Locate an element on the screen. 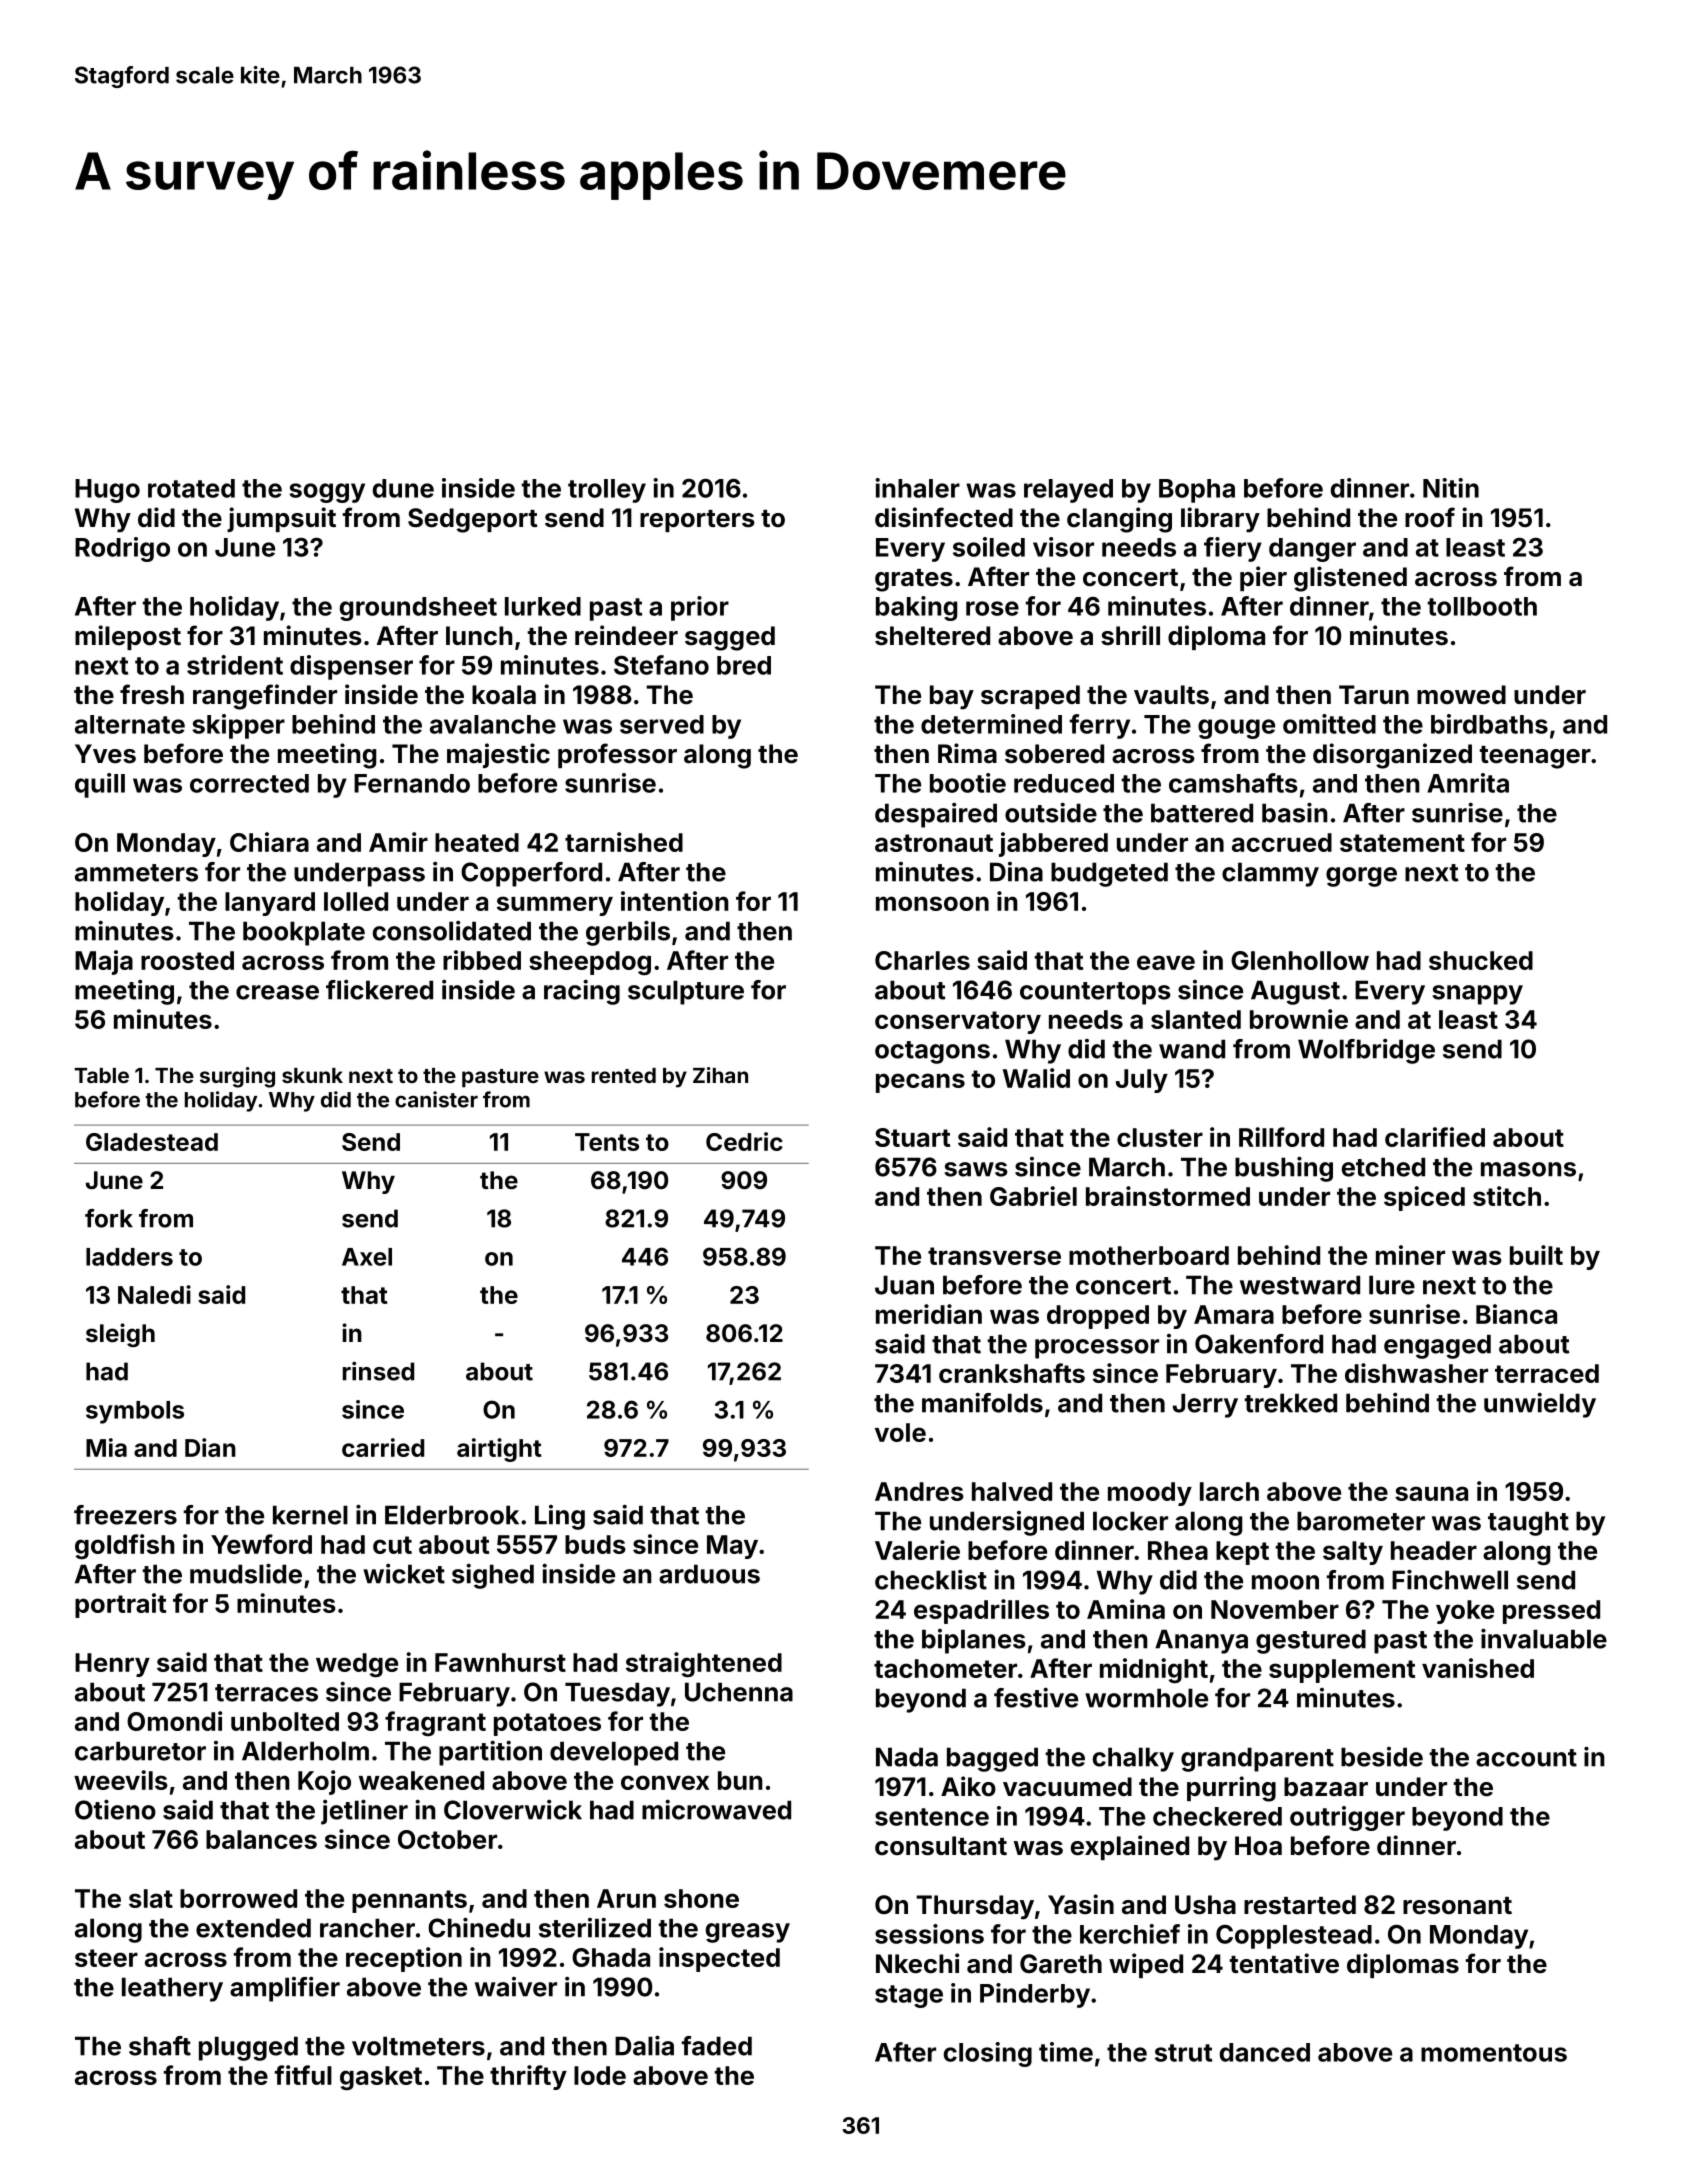  brainstormed is located at coordinates (1168, 1196).
